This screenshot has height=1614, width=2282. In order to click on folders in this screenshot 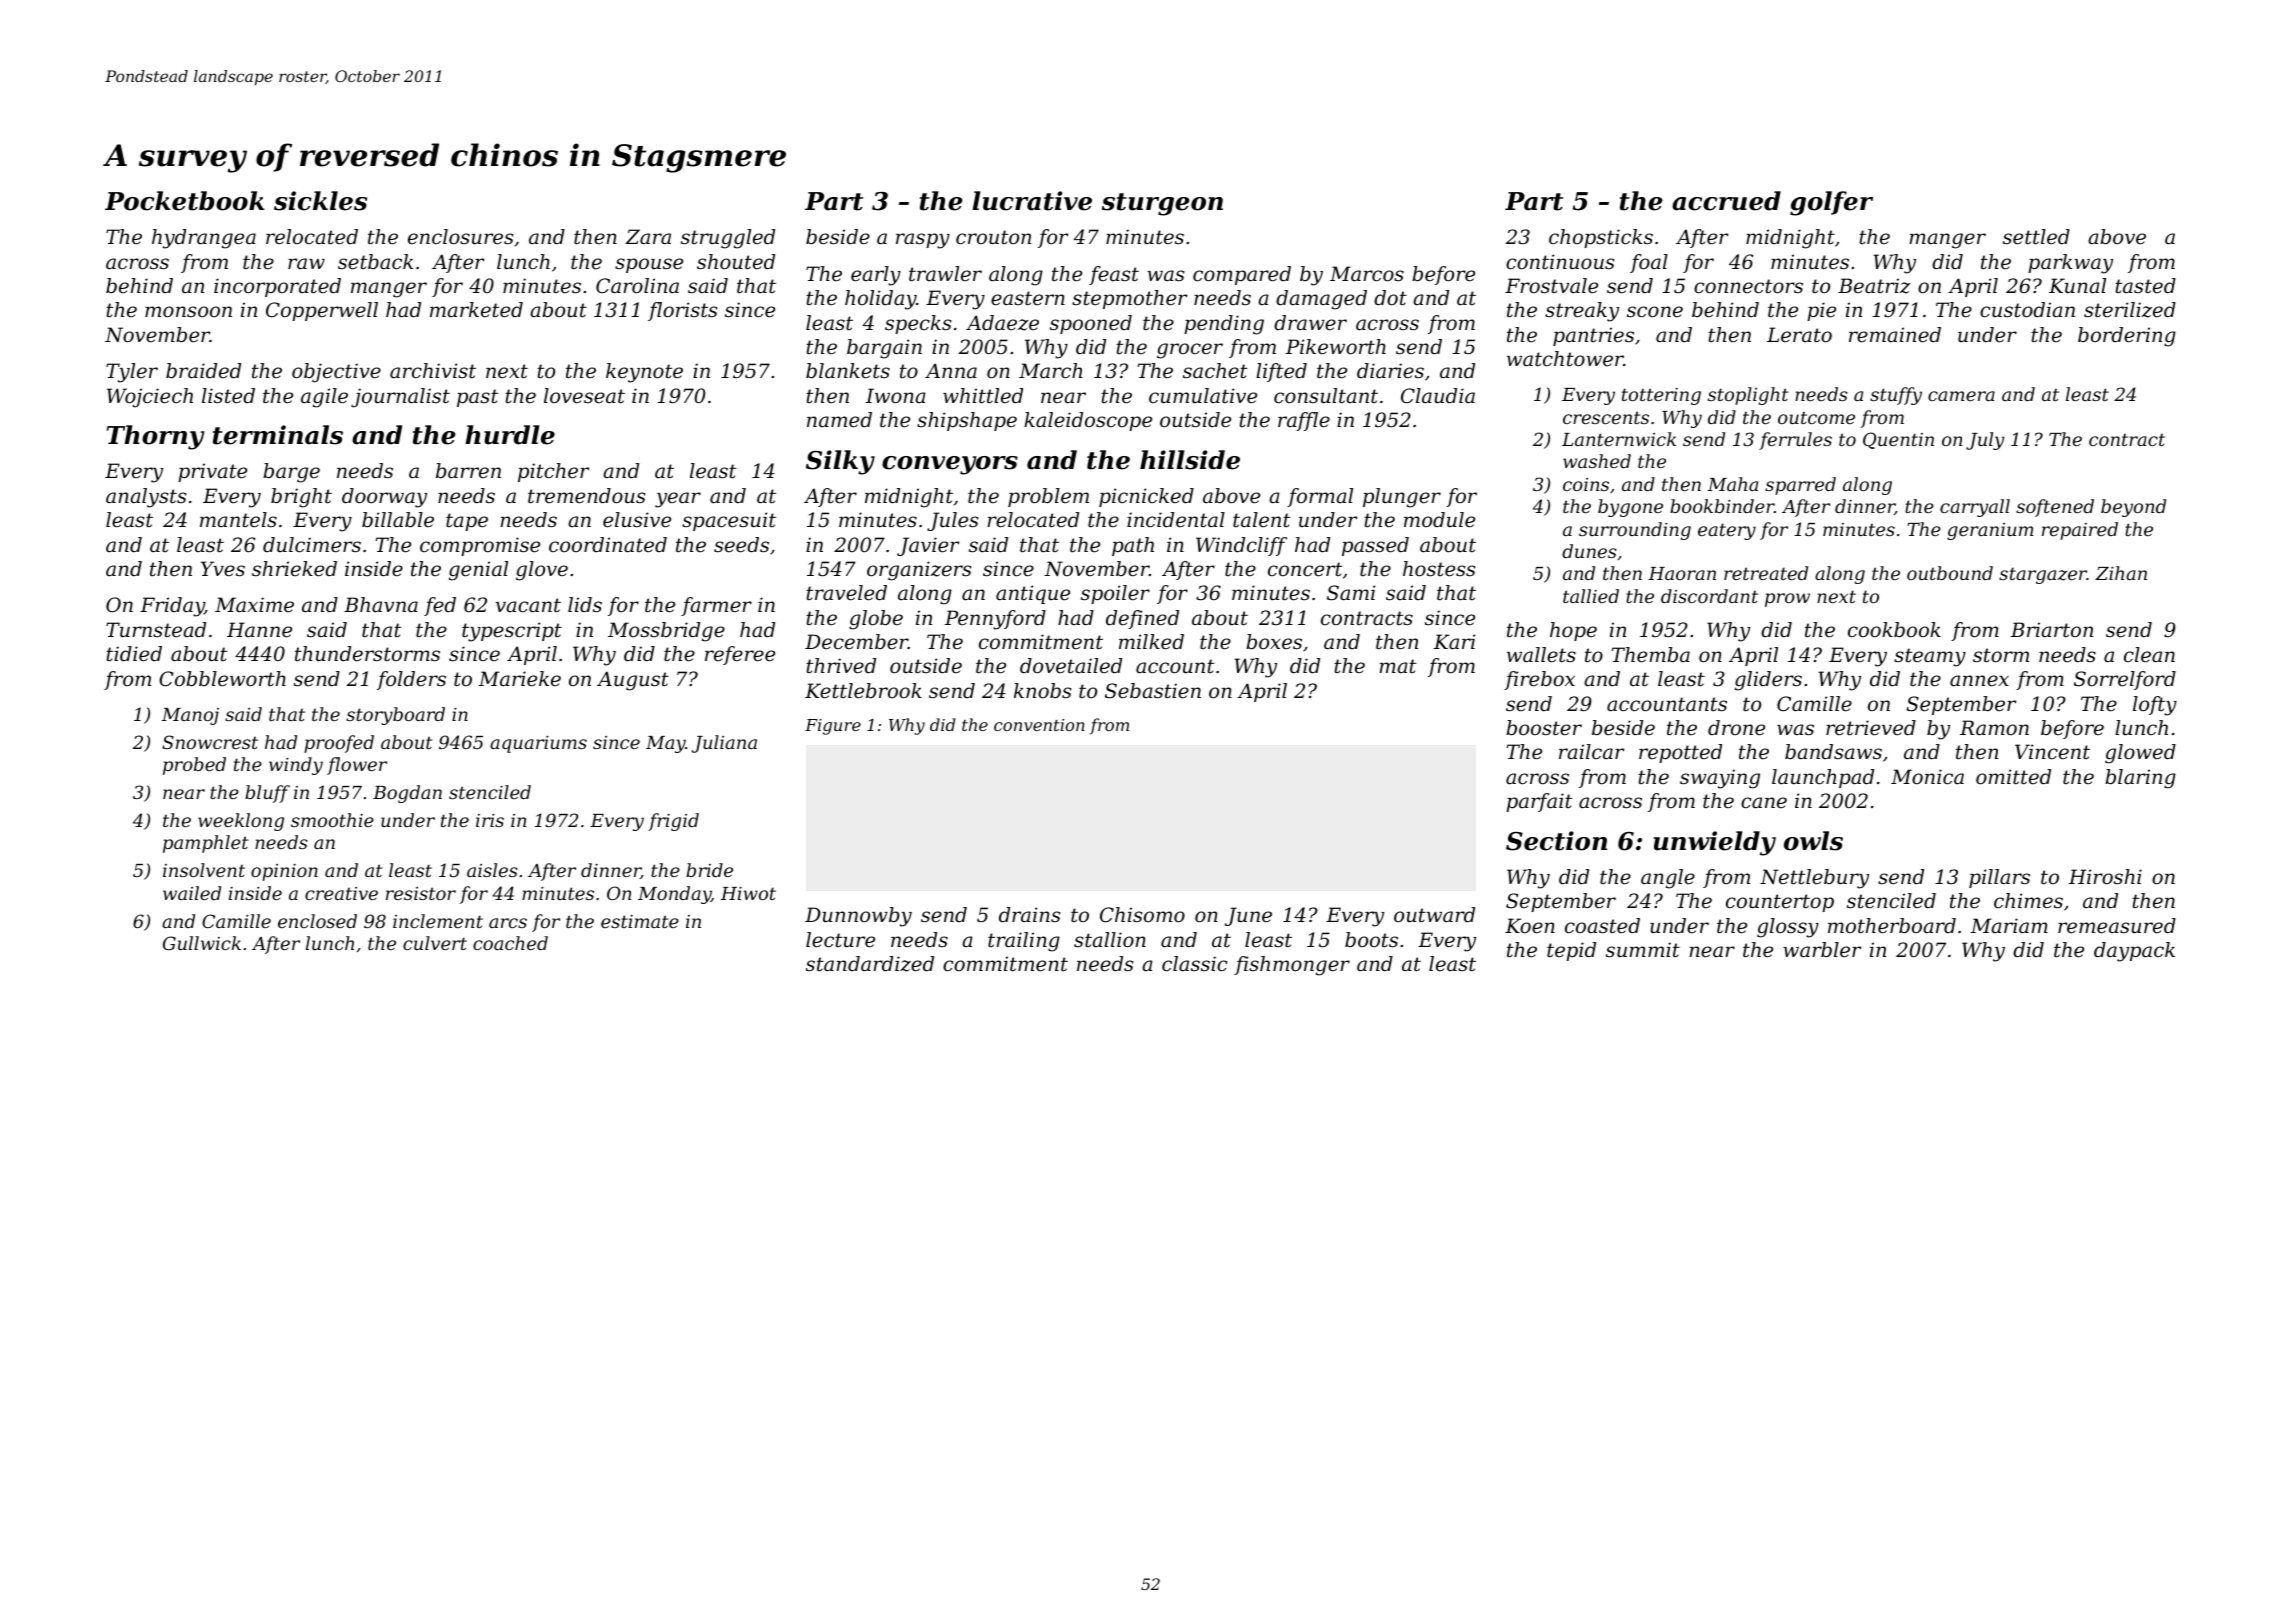, I will do `click(411, 680)`.
